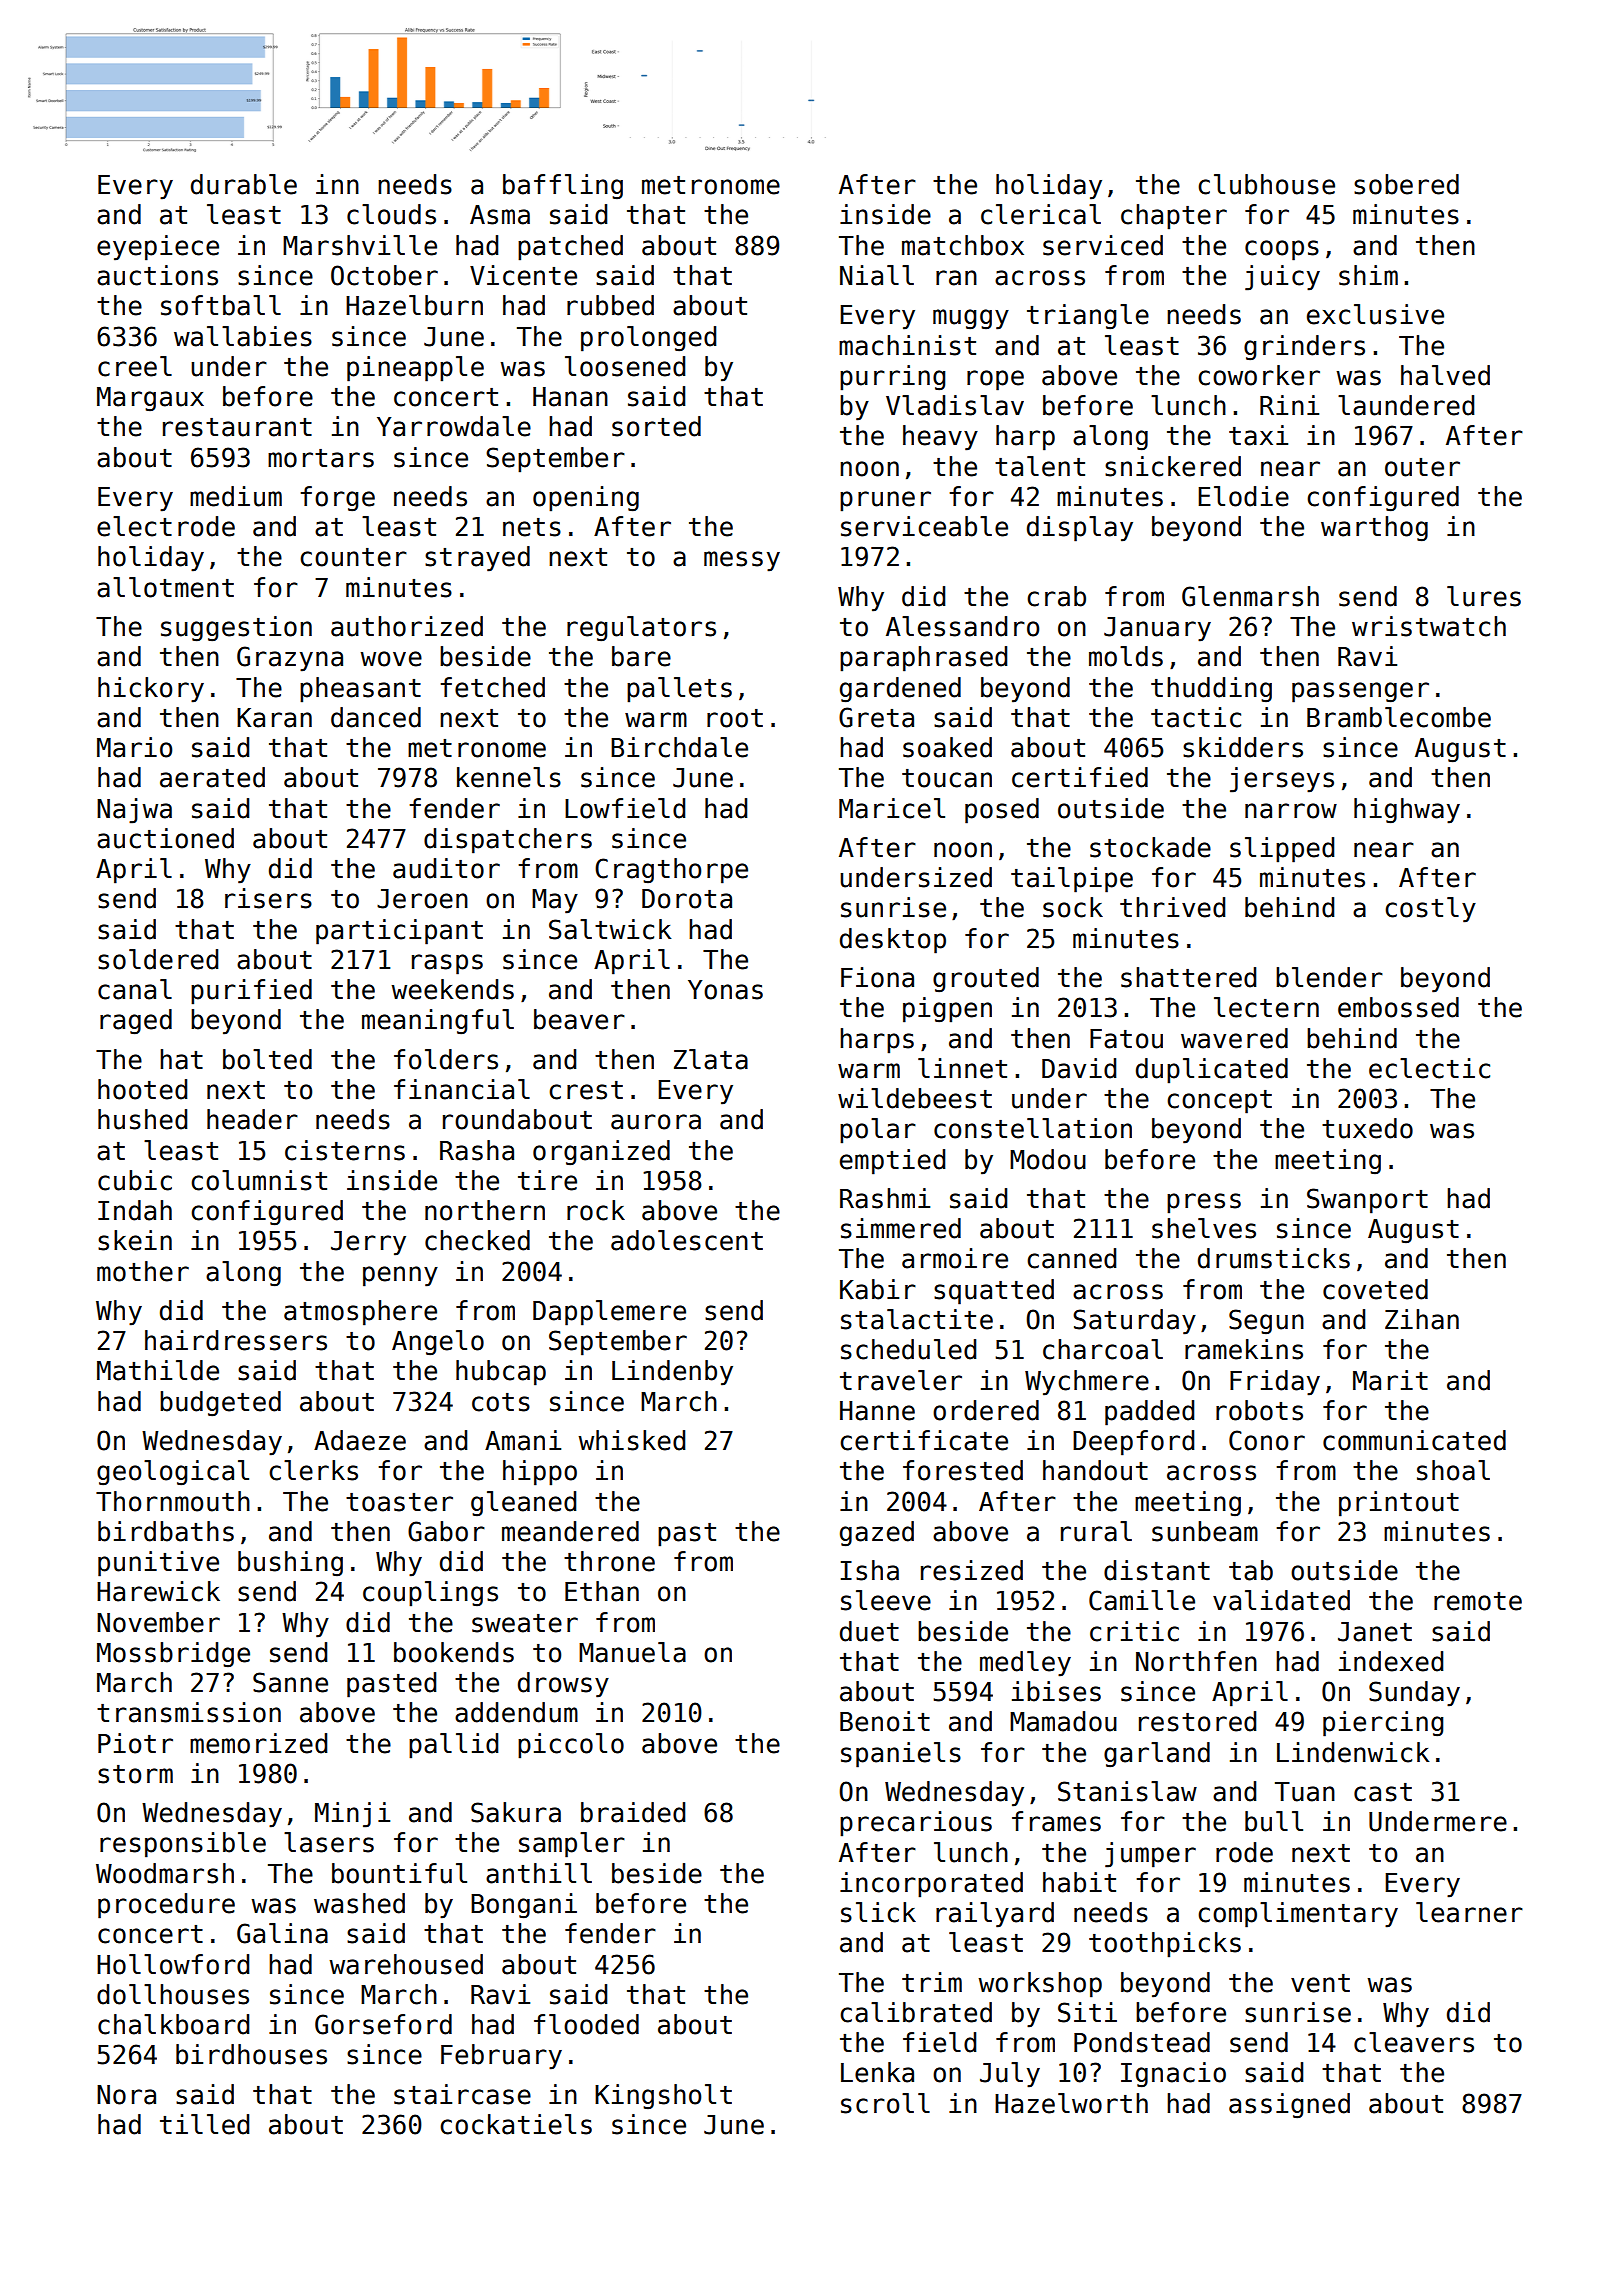 The height and width of the screenshot is (2292, 1620). What do you see at coordinates (877, 2072) in the screenshot?
I see `Lenka` at bounding box center [877, 2072].
